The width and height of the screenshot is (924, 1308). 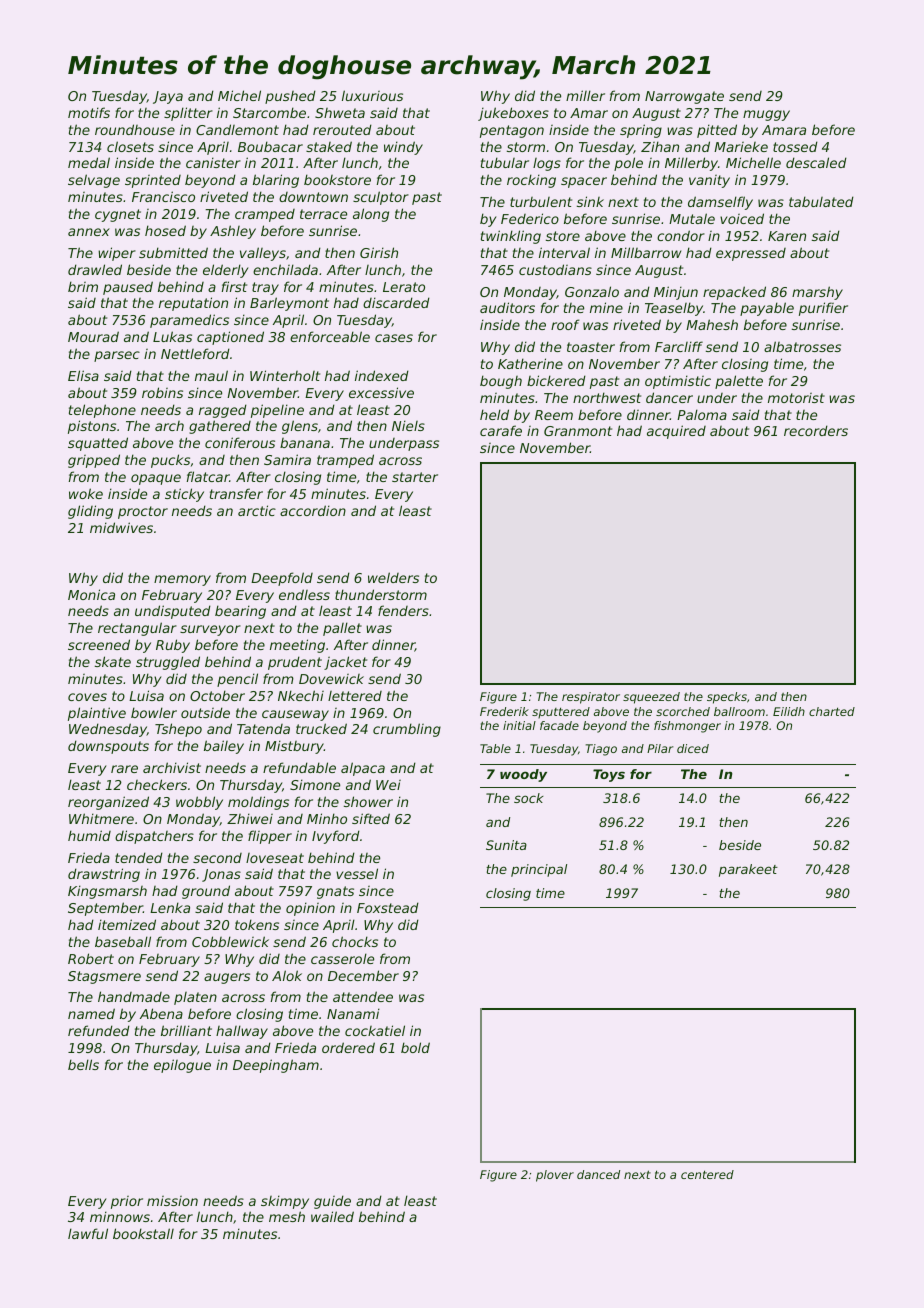 I want to click on squeezed, so click(x=651, y=698).
